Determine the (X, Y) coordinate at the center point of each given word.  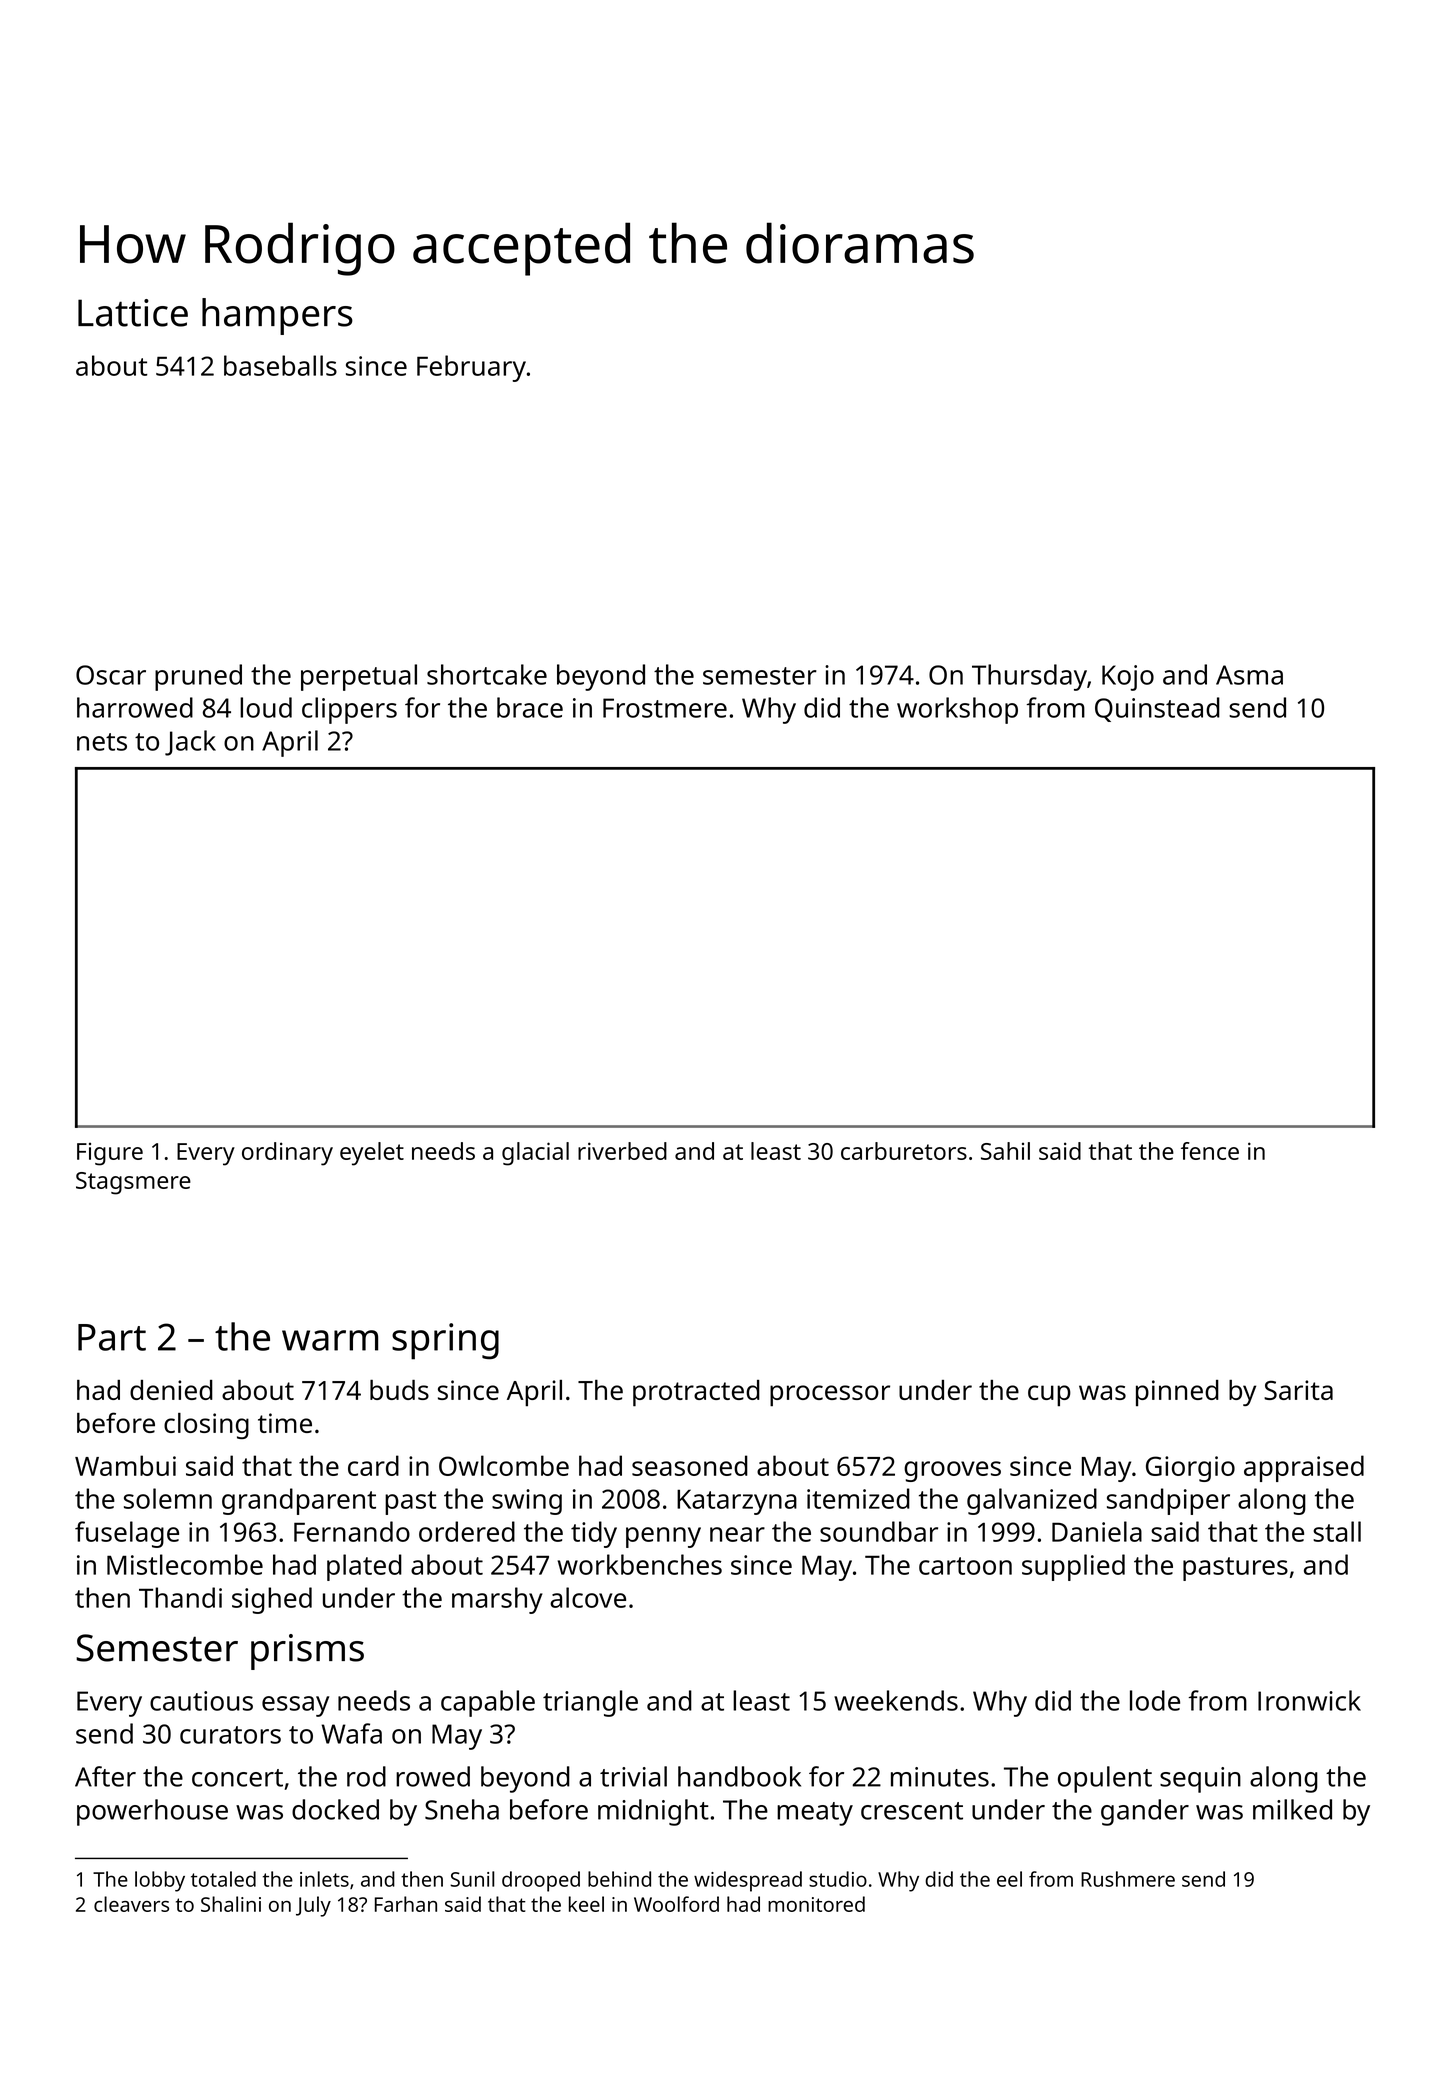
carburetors (904, 1151)
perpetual (359, 677)
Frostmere (665, 708)
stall (1337, 1531)
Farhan (406, 1904)
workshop (957, 710)
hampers (277, 316)
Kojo (1128, 678)
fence (1210, 1151)
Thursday (1029, 677)
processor (830, 1396)
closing (206, 1426)
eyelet (372, 1154)
